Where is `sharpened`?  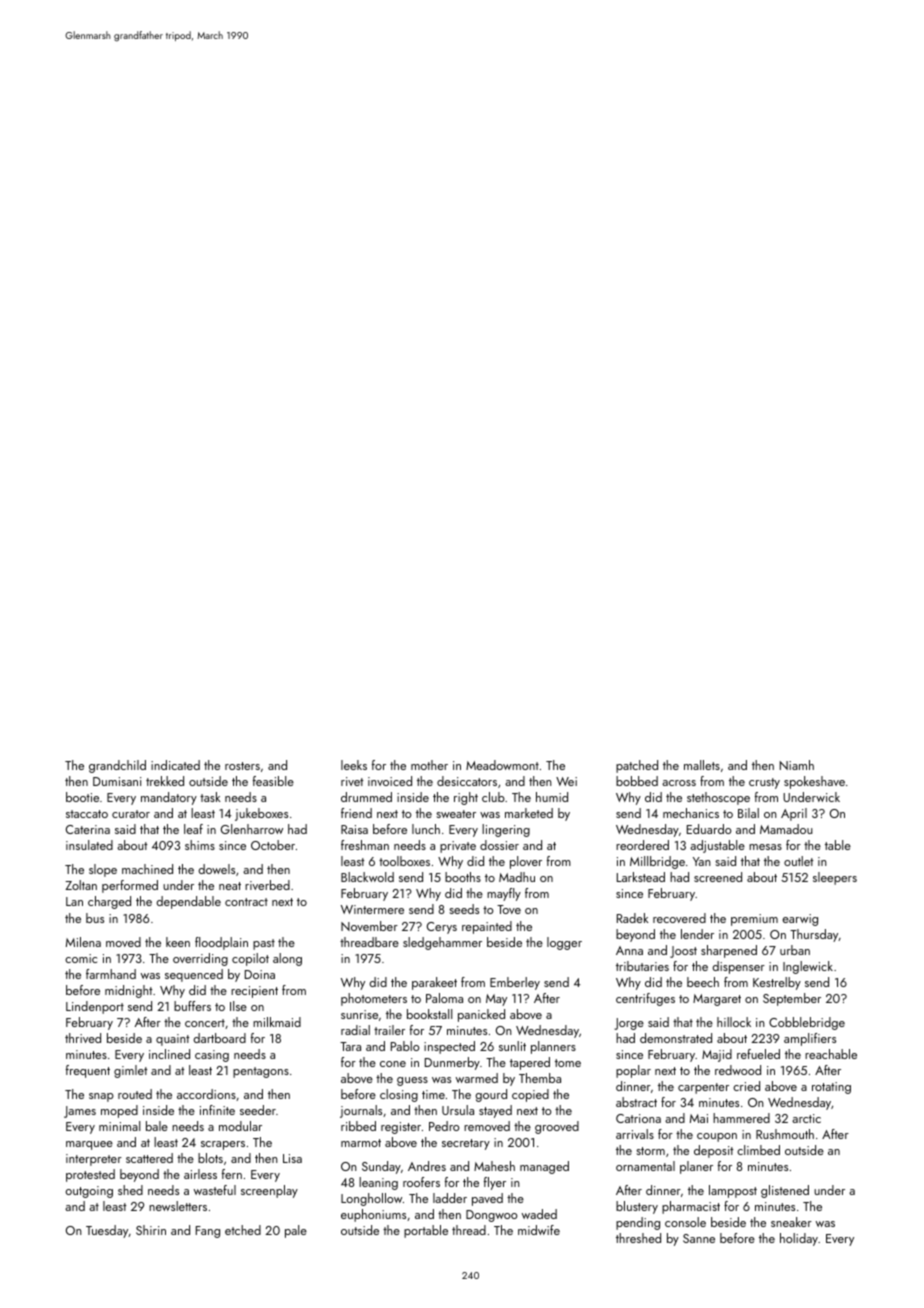
sharpened is located at coordinates (729, 951).
